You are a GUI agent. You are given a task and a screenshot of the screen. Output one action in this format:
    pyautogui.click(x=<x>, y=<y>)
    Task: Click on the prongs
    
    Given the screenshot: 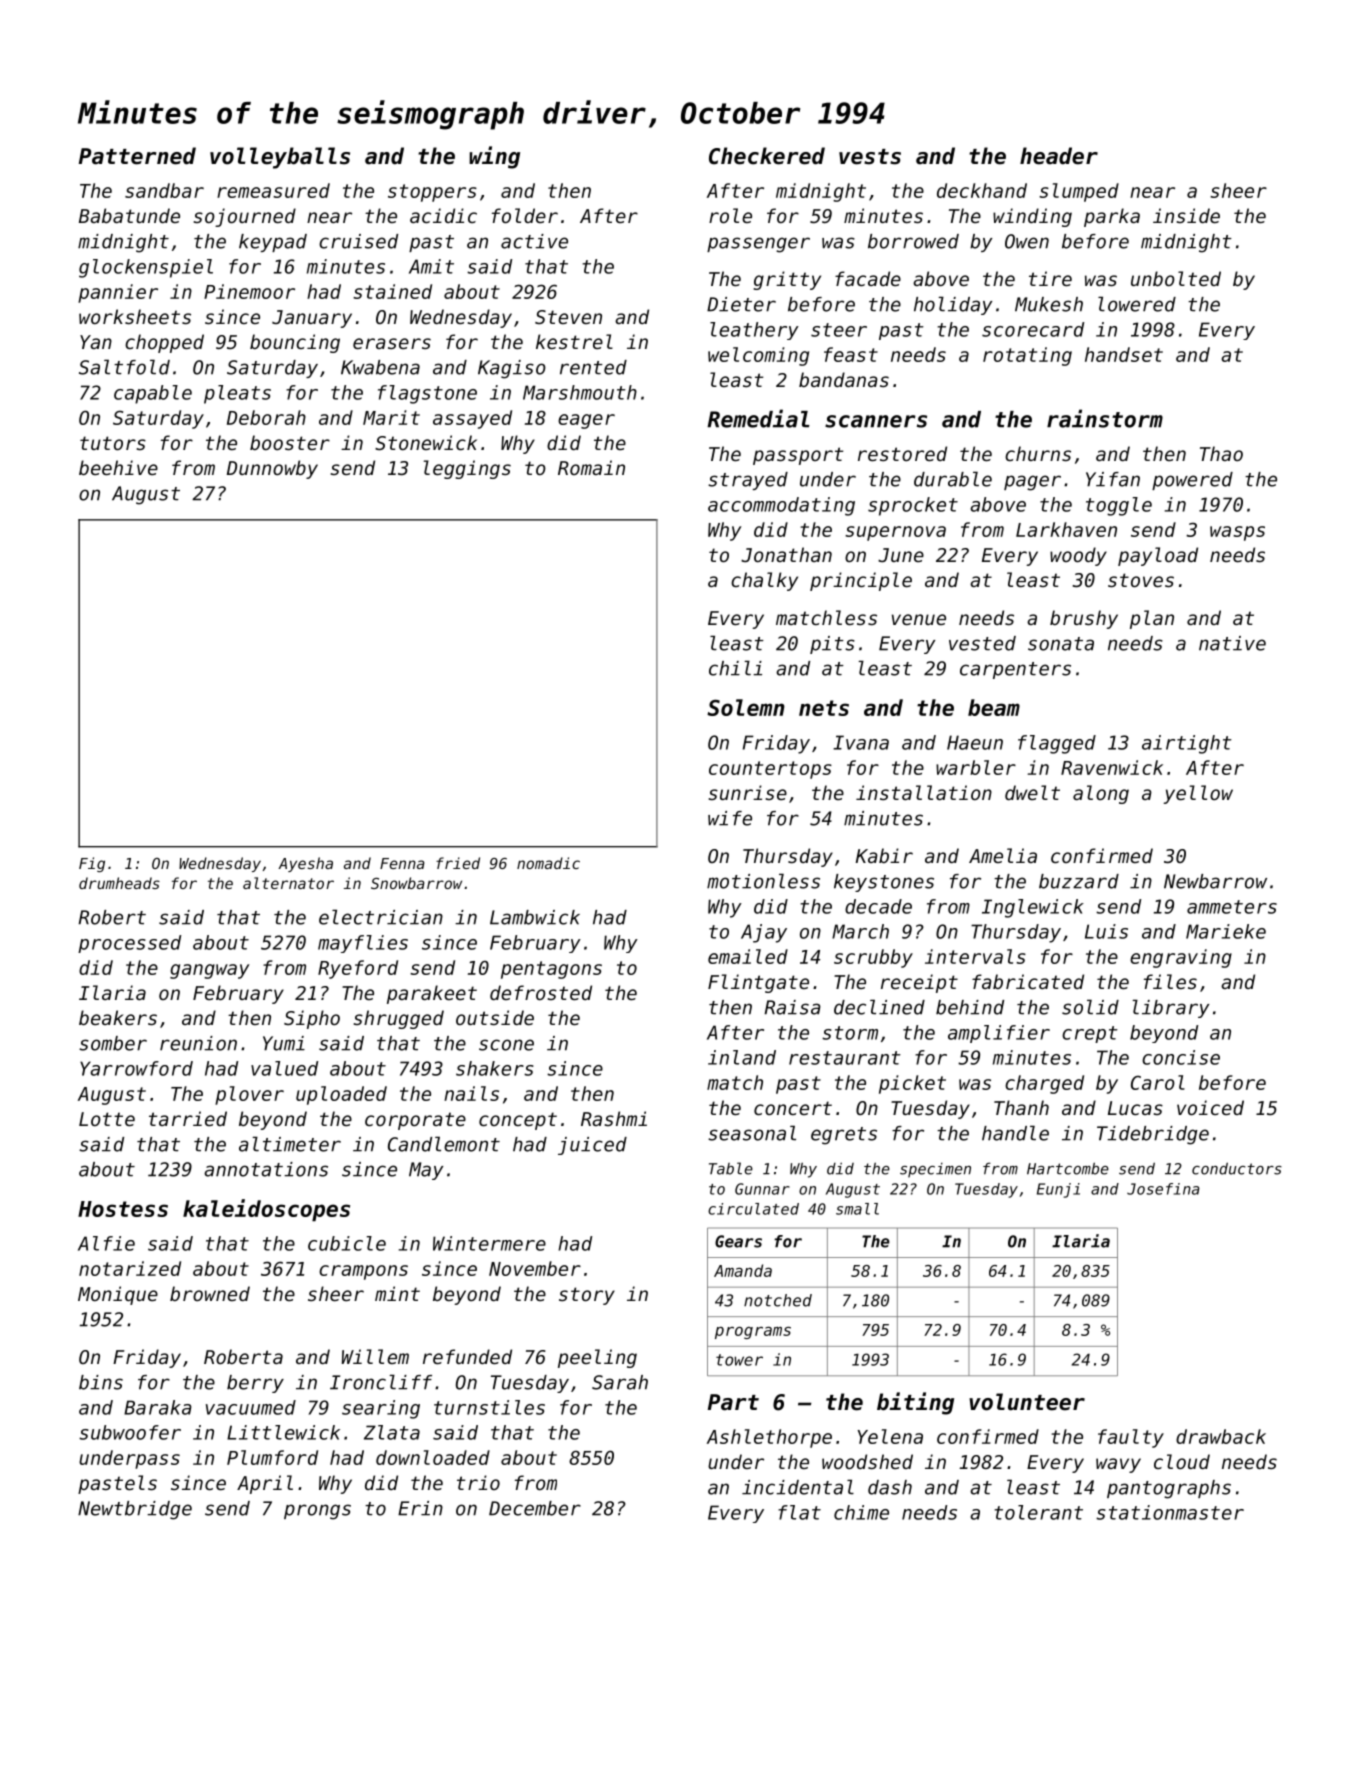 What is the action you would take?
    pyautogui.click(x=317, y=1512)
